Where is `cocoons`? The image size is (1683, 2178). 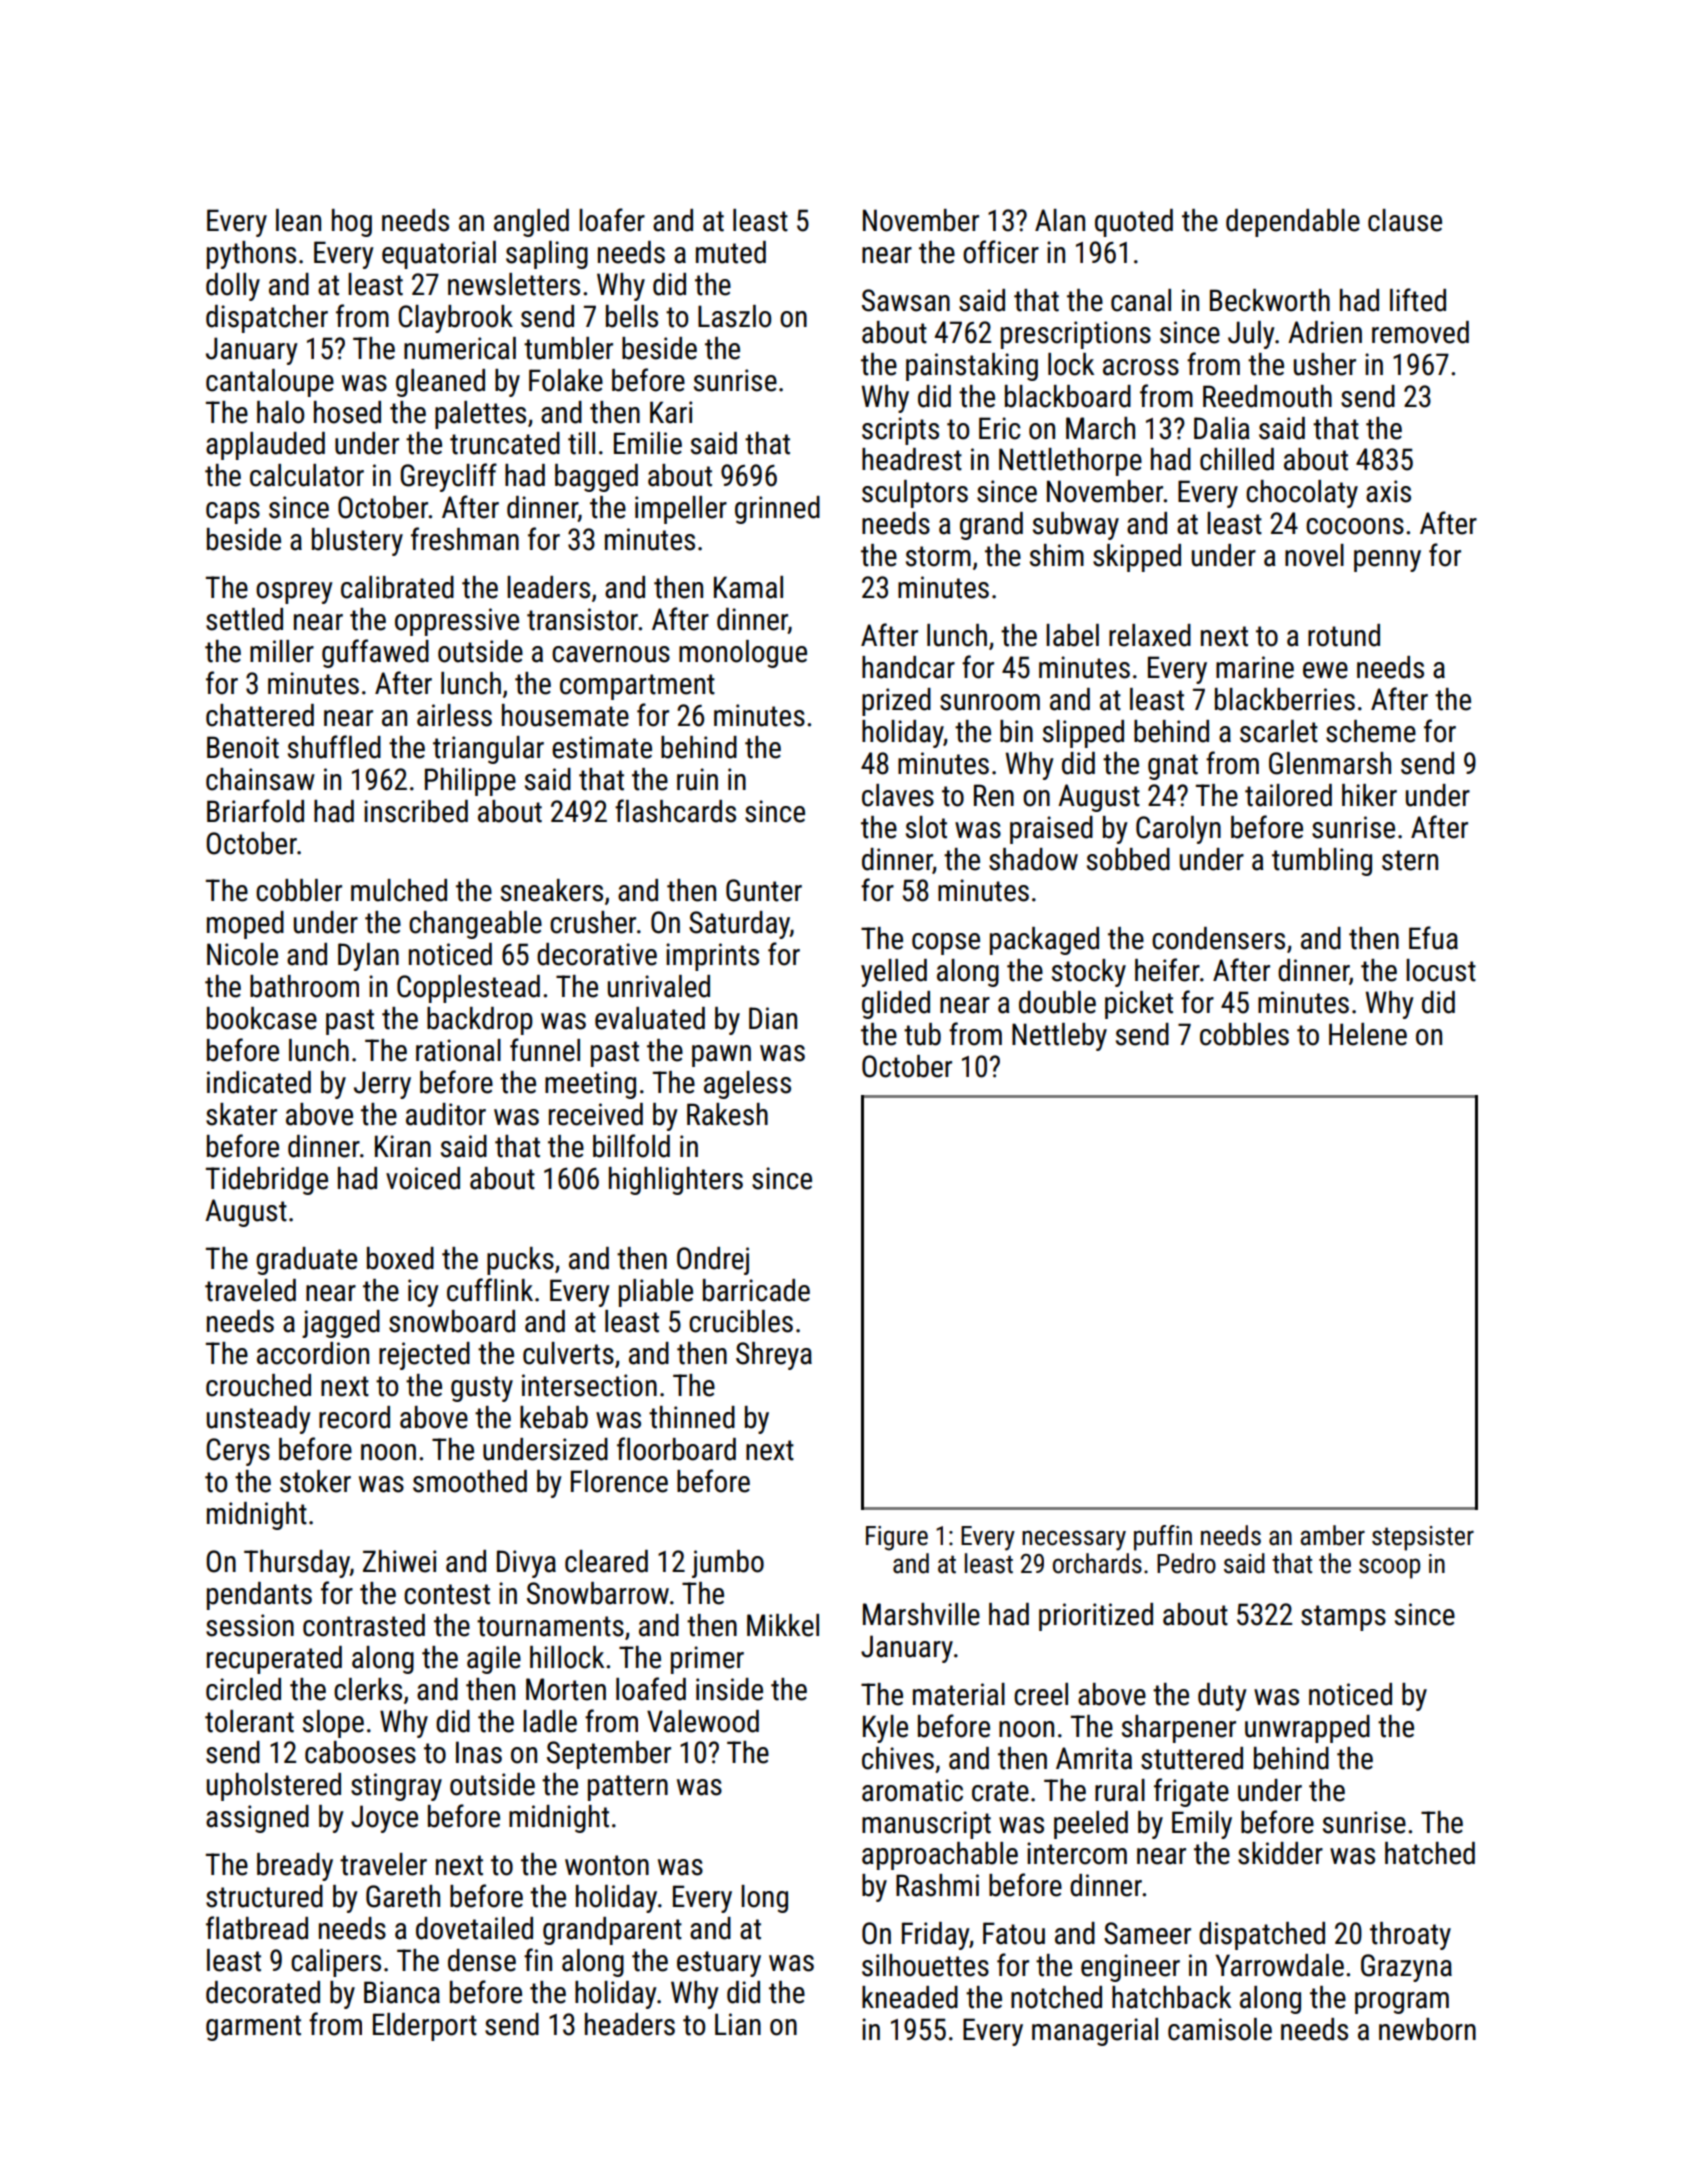
cocoons is located at coordinates (1355, 526).
